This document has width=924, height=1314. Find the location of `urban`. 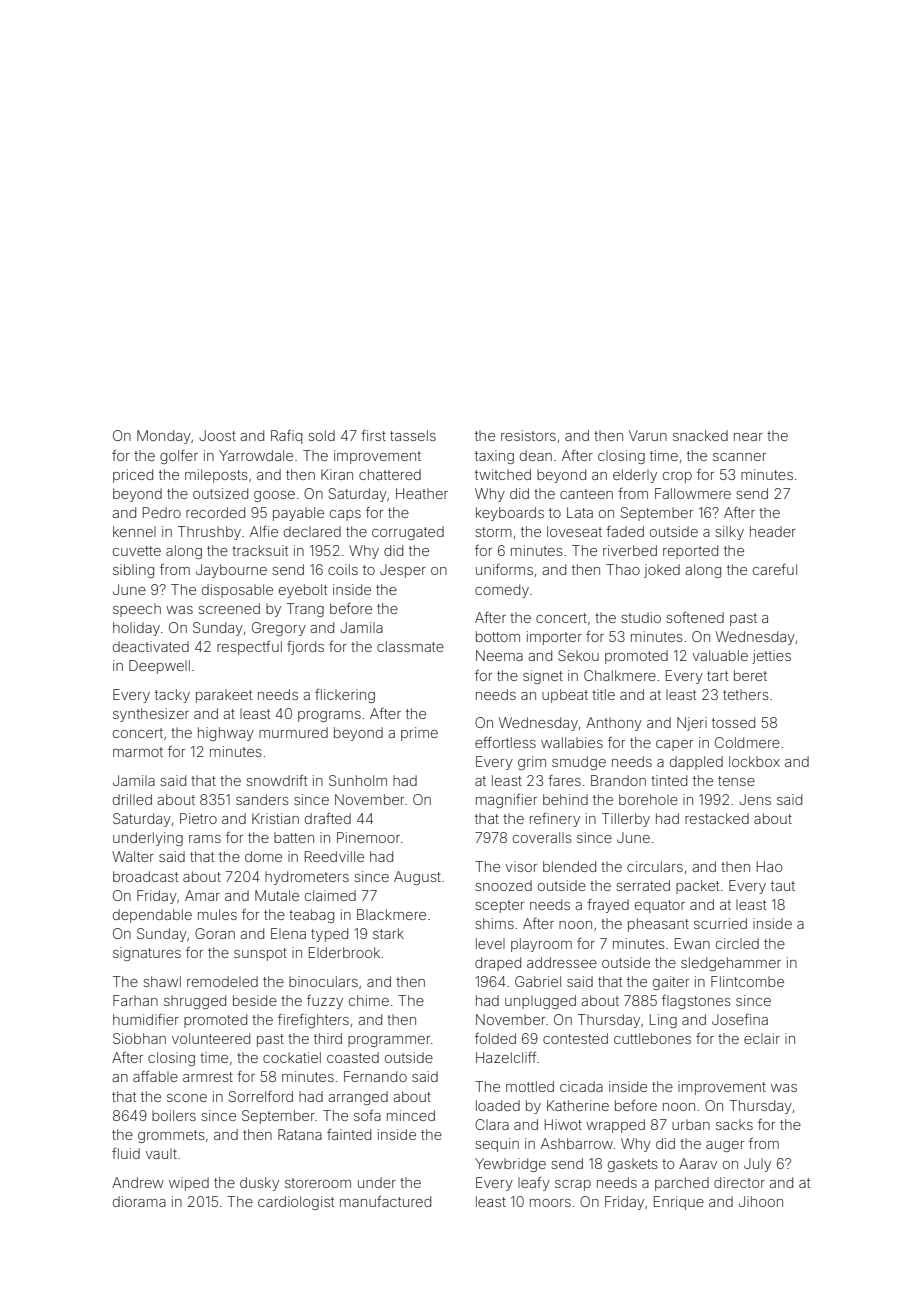

urban is located at coordinates (691, 1124).
